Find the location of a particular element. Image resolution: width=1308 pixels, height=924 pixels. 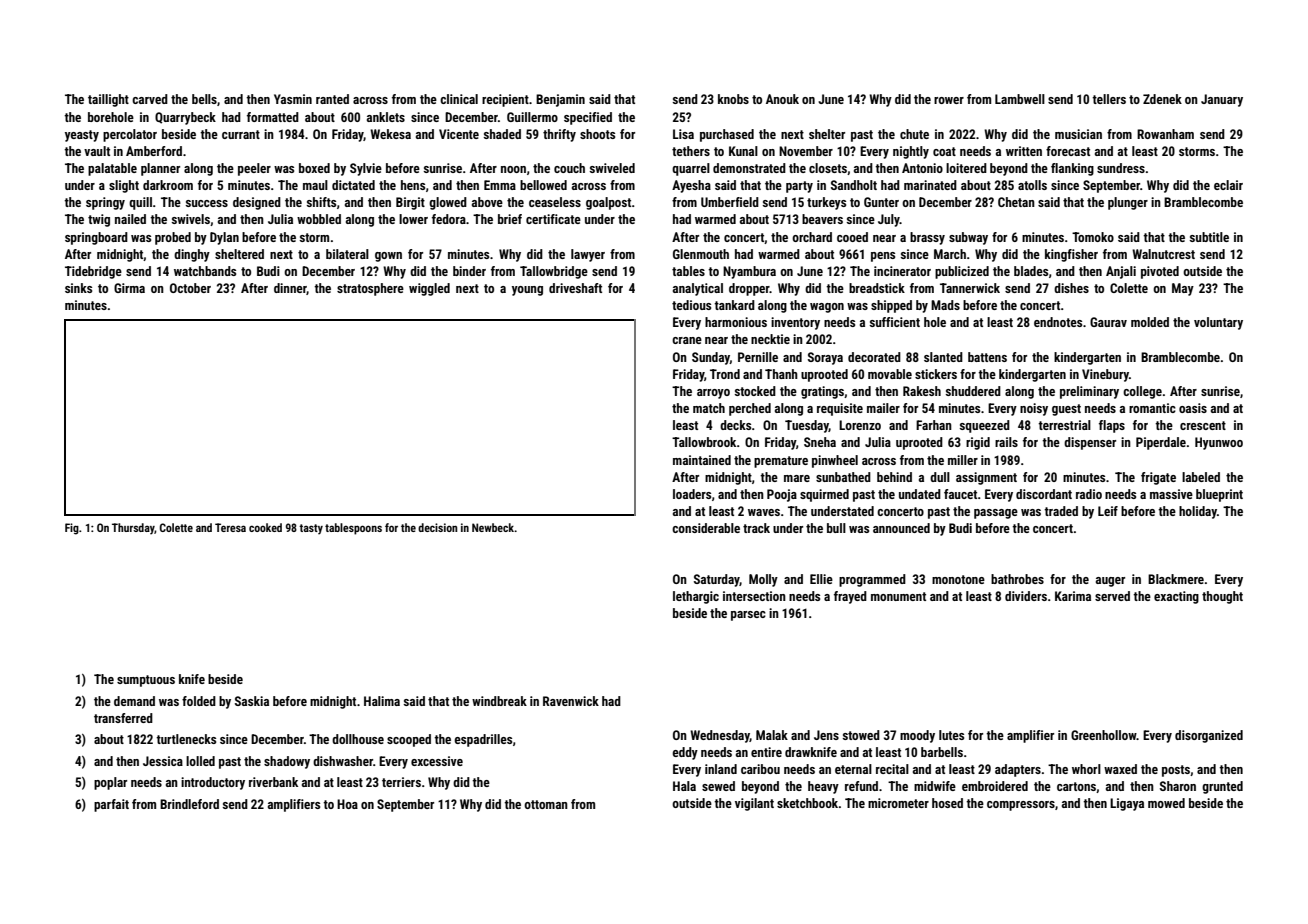

perched is located at coordinates (750, 409).
